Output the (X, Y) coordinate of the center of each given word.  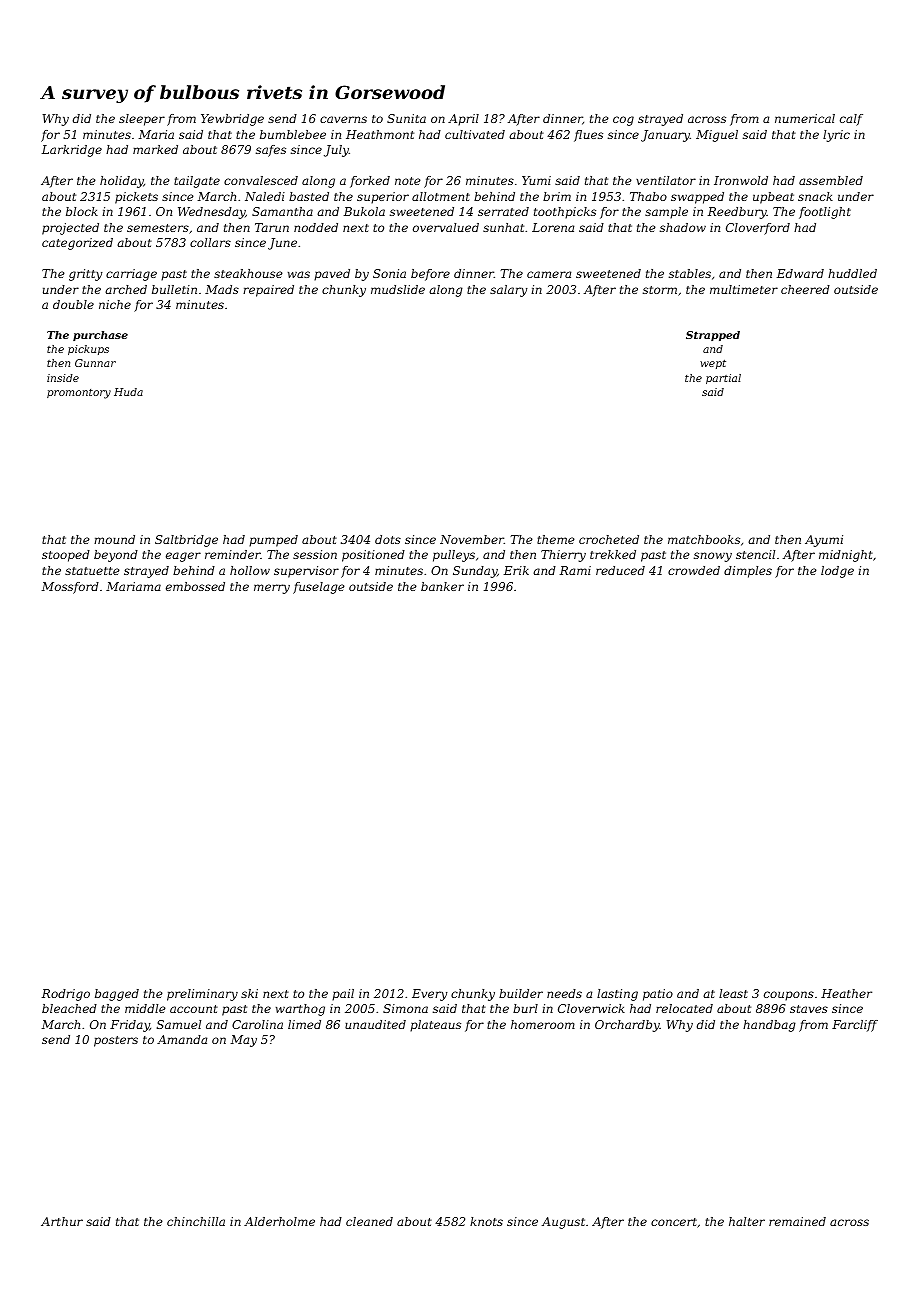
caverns (343, 119)
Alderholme (279, 1221)
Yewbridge (232, 120)
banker (442, 586)
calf (851, 120)
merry (272, 589)
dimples (748, 572)
